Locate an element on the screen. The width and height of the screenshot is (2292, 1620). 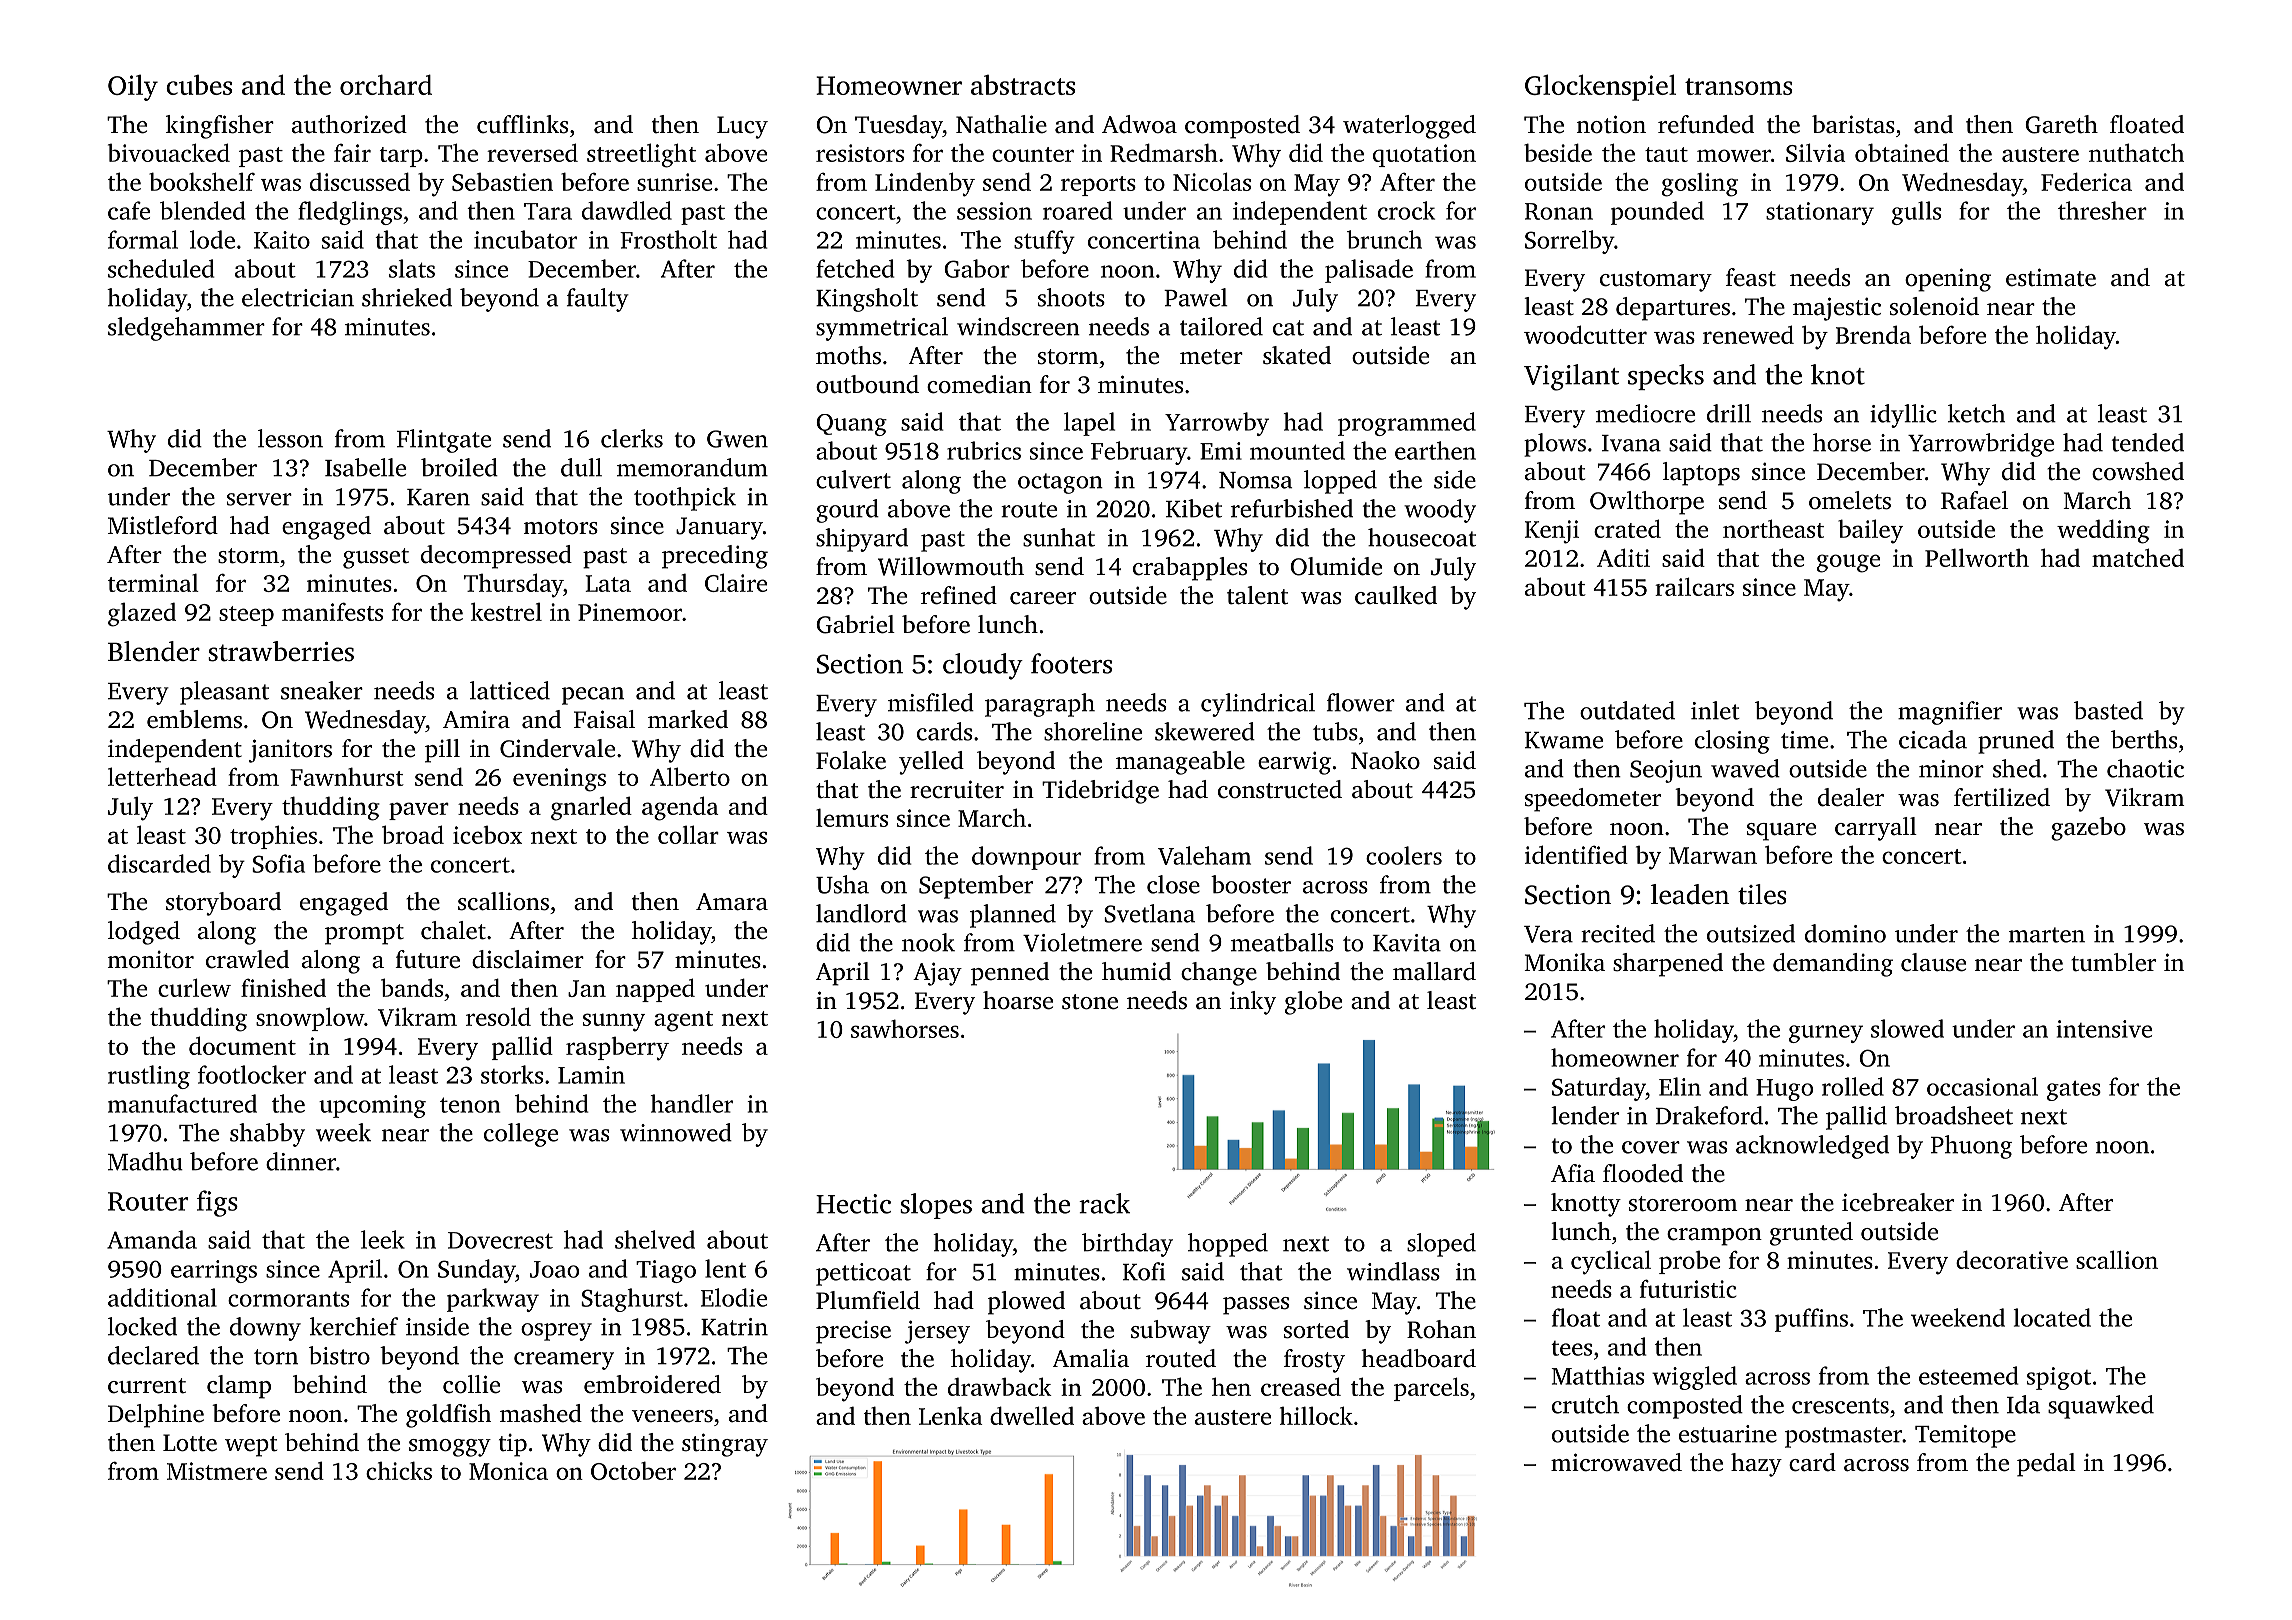
Quang is located at coordinates (851, 425).
